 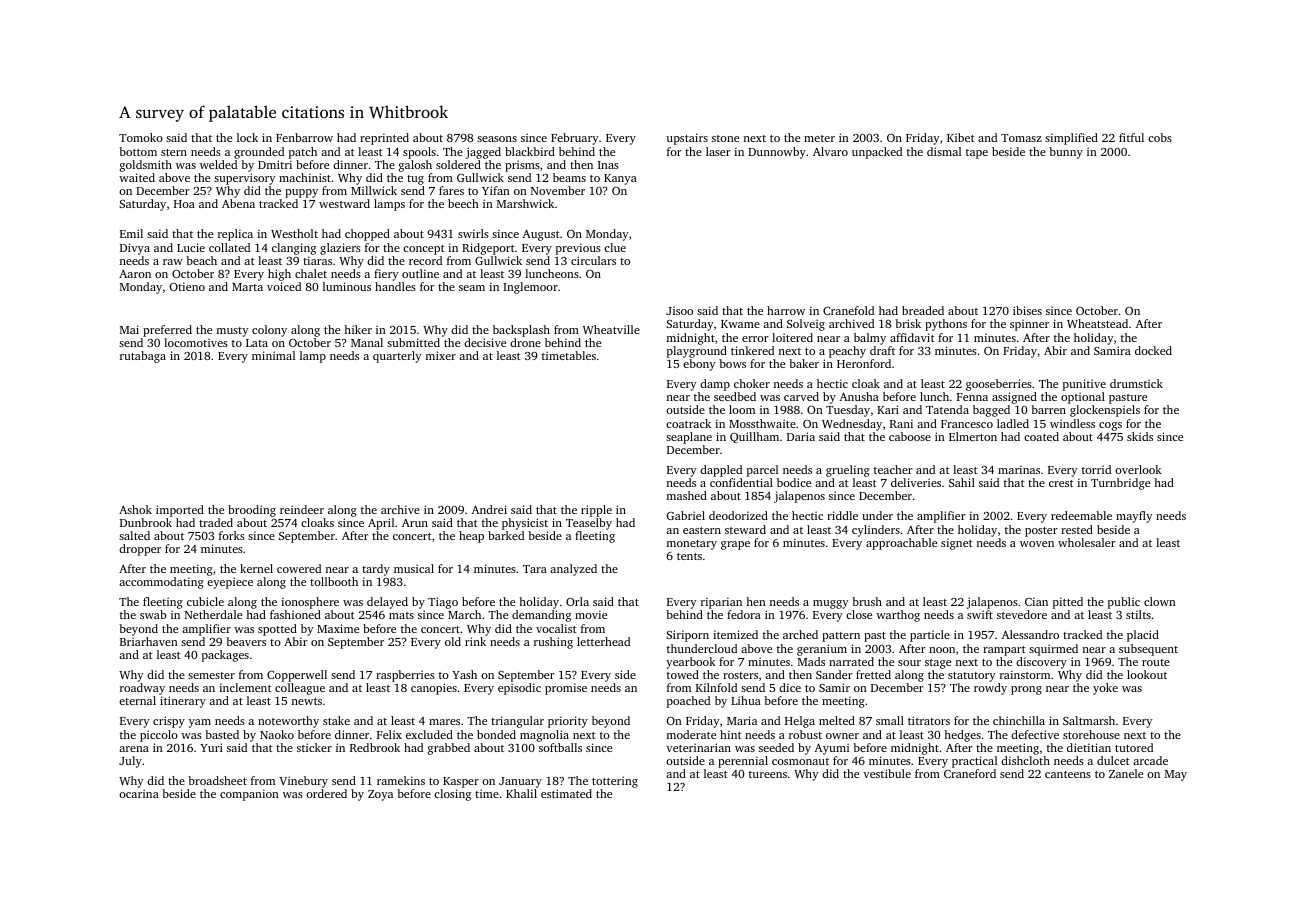 What do you see at coordinates (848, 411) in the screenshot?
I see `Tuesday` at bounding box center [848, 411].
